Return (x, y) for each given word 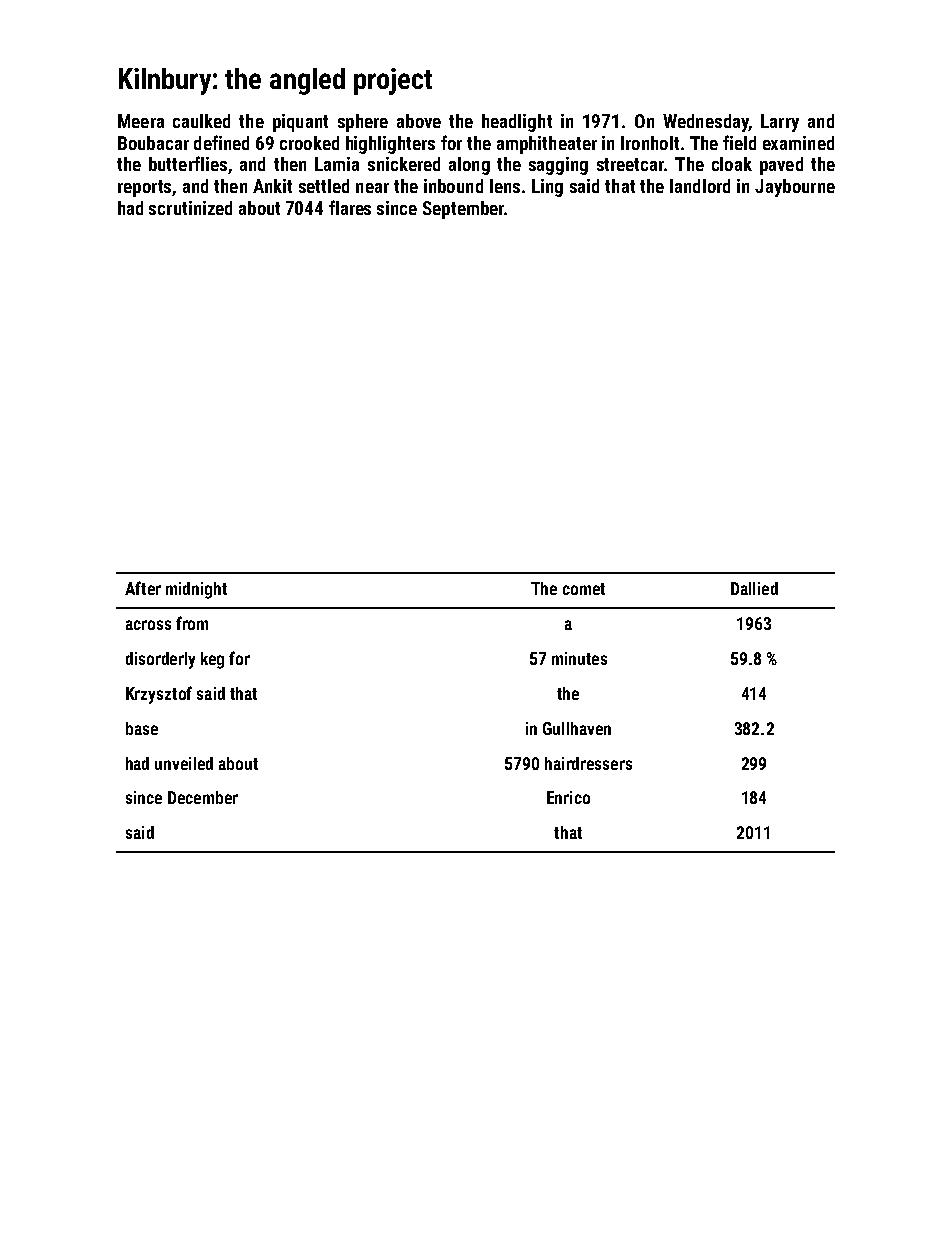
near (372, 188)
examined (798, 143)
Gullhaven (577, 728)
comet (584, 589)
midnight (196, 590)
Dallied (754, 588)
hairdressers (588, 763)
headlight (517, 123)
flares (350, 207)
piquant (300, 123)
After (143, 588)
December (203, 797)
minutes (579, 658)
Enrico (568, 797)
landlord (700, 186)
